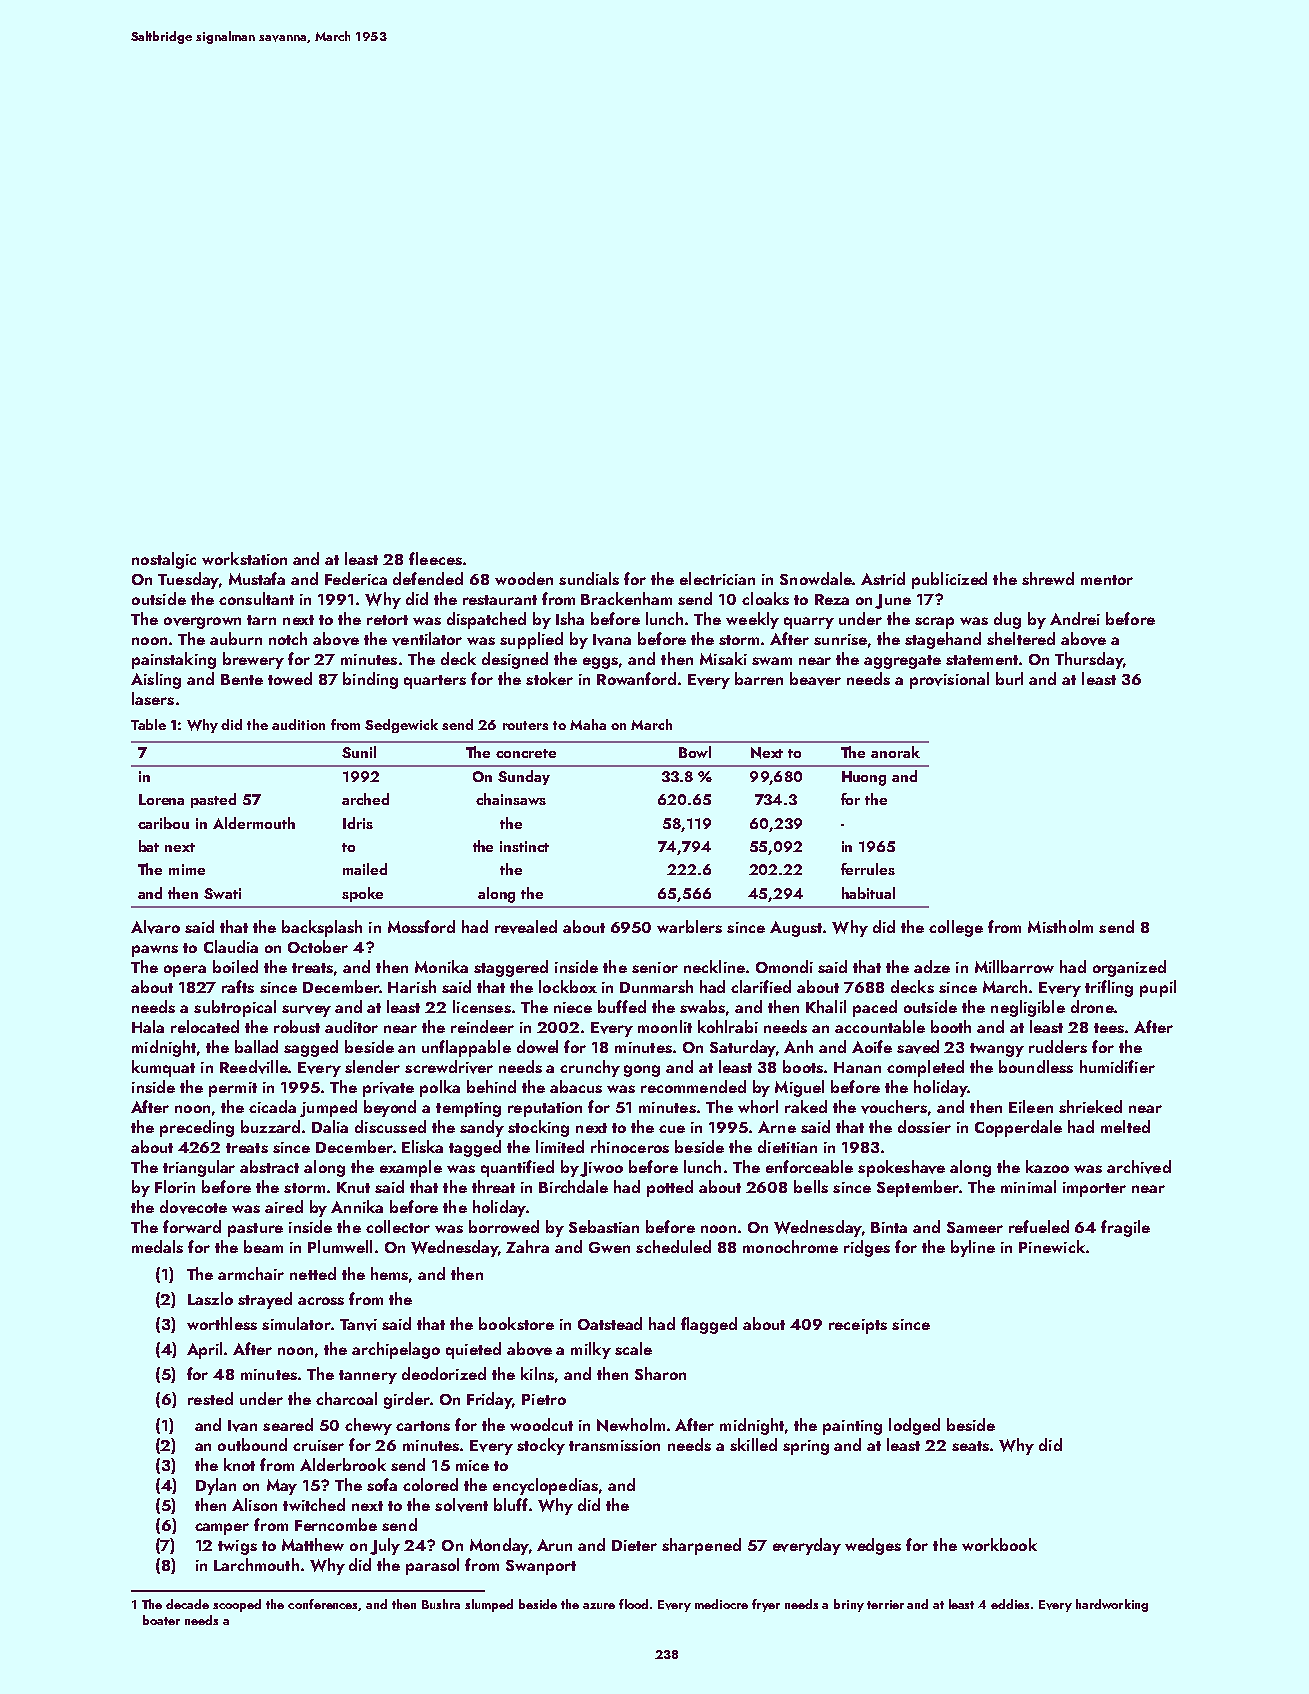  I want to click on boater, so click(161, 1620).
